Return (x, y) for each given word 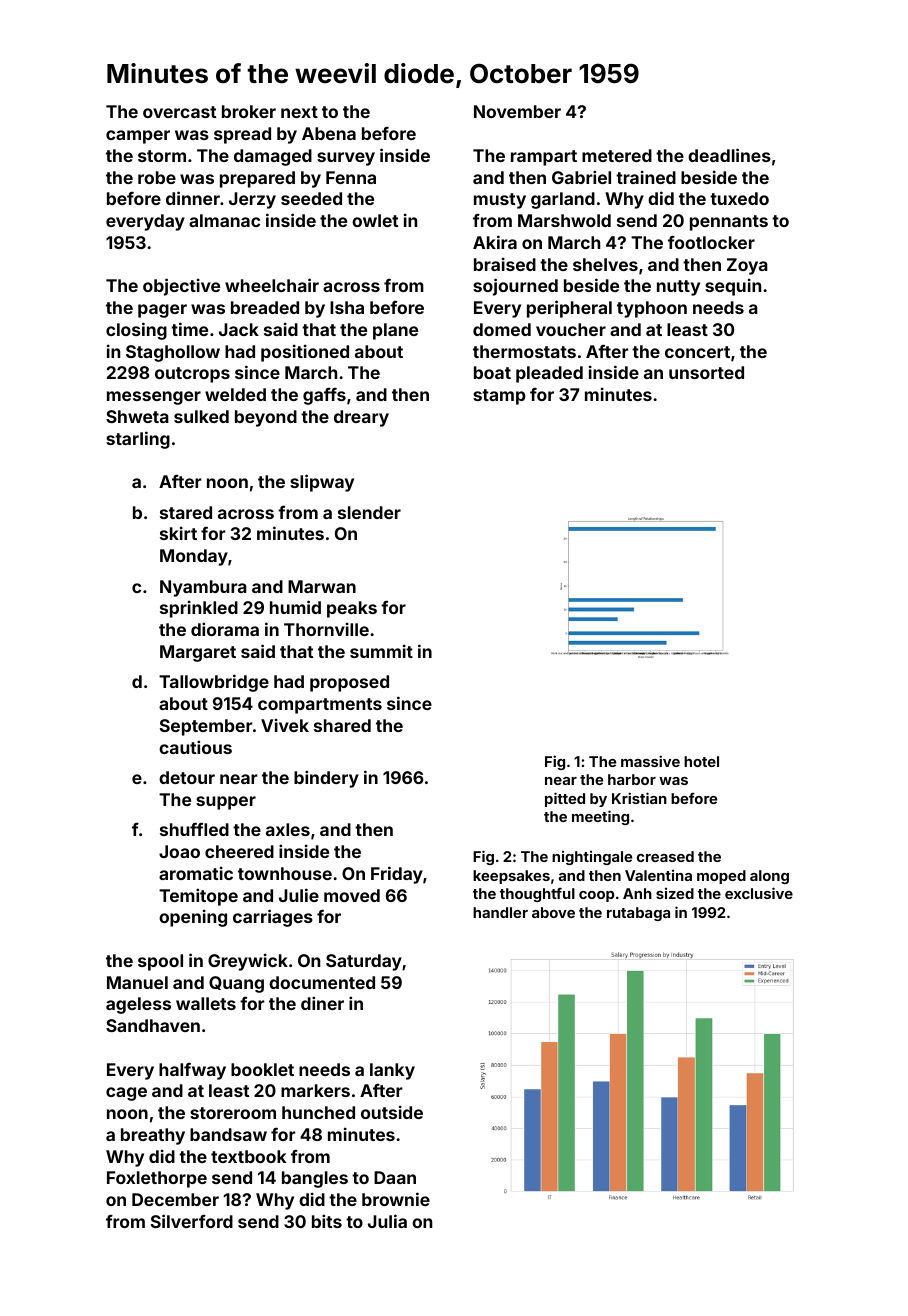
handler (500, 912)
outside (392, 1112)
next (299, 112)
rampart (544, 158)
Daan (395, 1177)
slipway (322, 483)
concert (697, 352)
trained (646, 177)
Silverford (192, 1221)
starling (138, 440)
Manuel (137, 982)
